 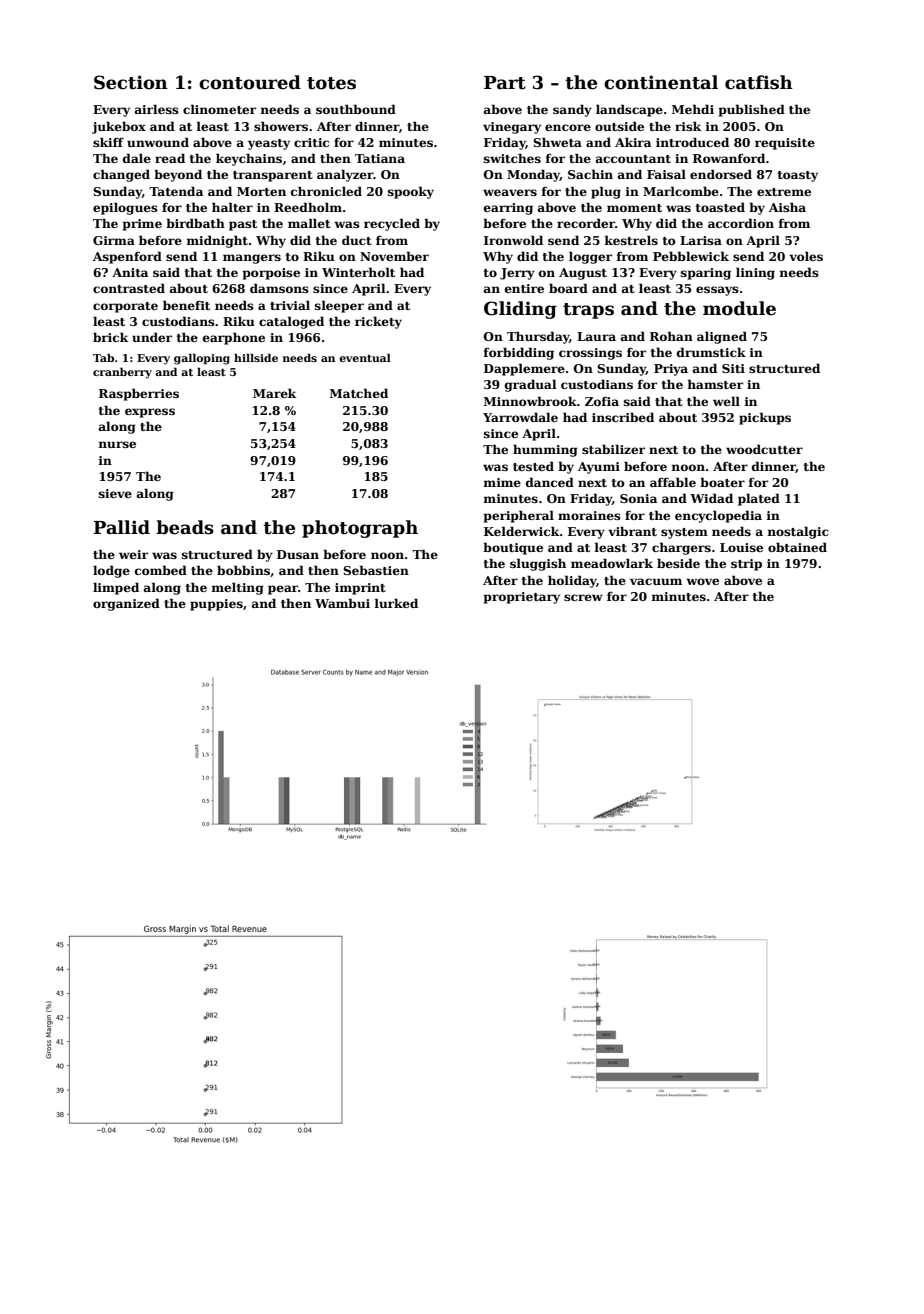 What do you see at coordinates (759, 82) in the screenshot?
I see `catfish` at bounding box center [759, 82].
